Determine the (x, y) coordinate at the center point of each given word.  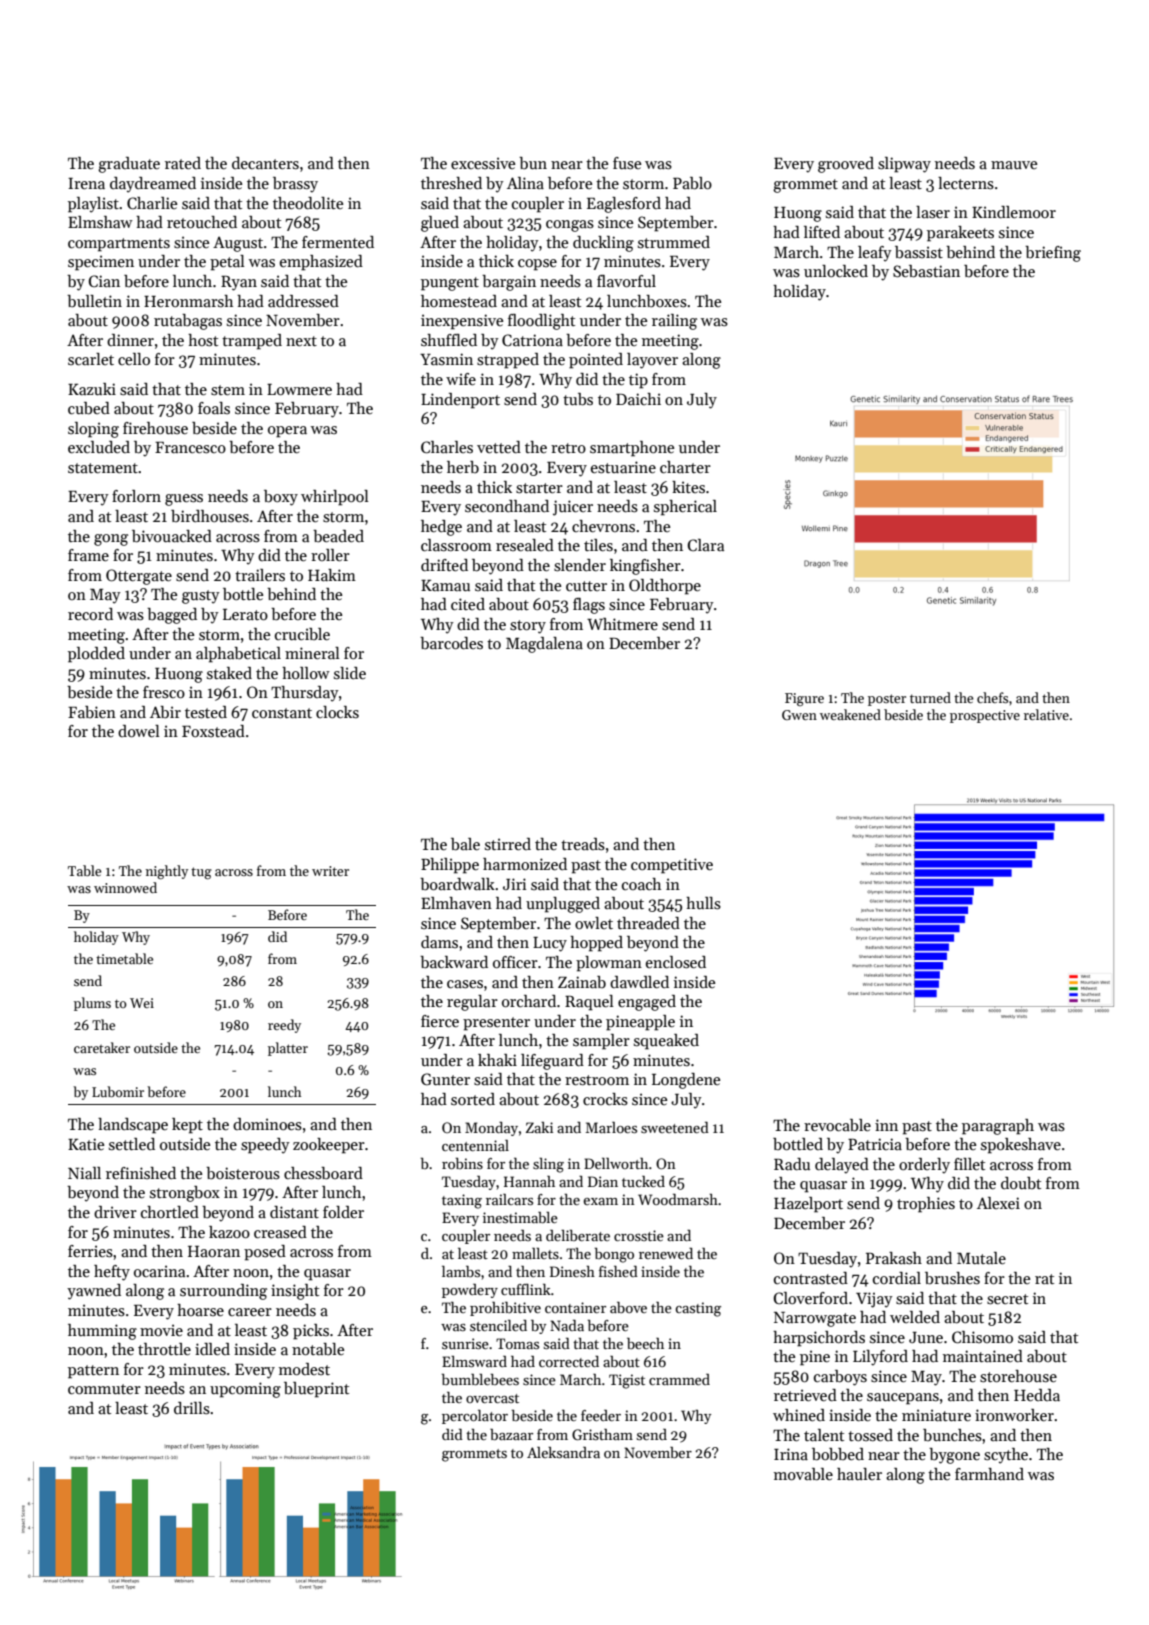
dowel (139, 731)
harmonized (525, 864)
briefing (1053, 254)
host (203, 340)
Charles (447, 447)
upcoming (245, 1390)
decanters (265, 163)
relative (1046, 714)
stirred (508, 844)
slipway (904, 165)
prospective (985, 716)
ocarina (159, 1271)
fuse (627, 163)
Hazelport (808, 1205)
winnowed (125, 887)
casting (698, 1309)
